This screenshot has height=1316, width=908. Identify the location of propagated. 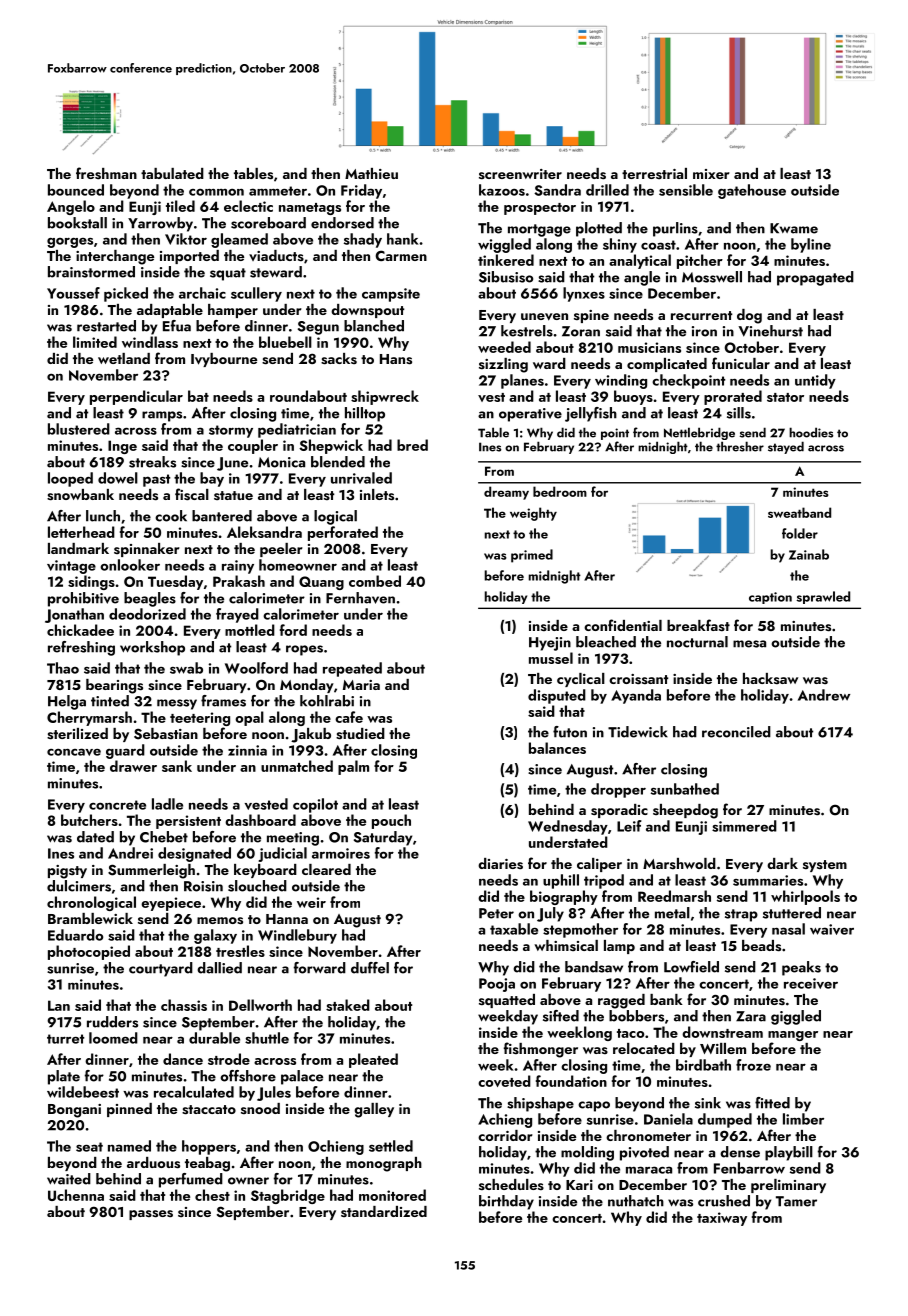
(815, 278).
